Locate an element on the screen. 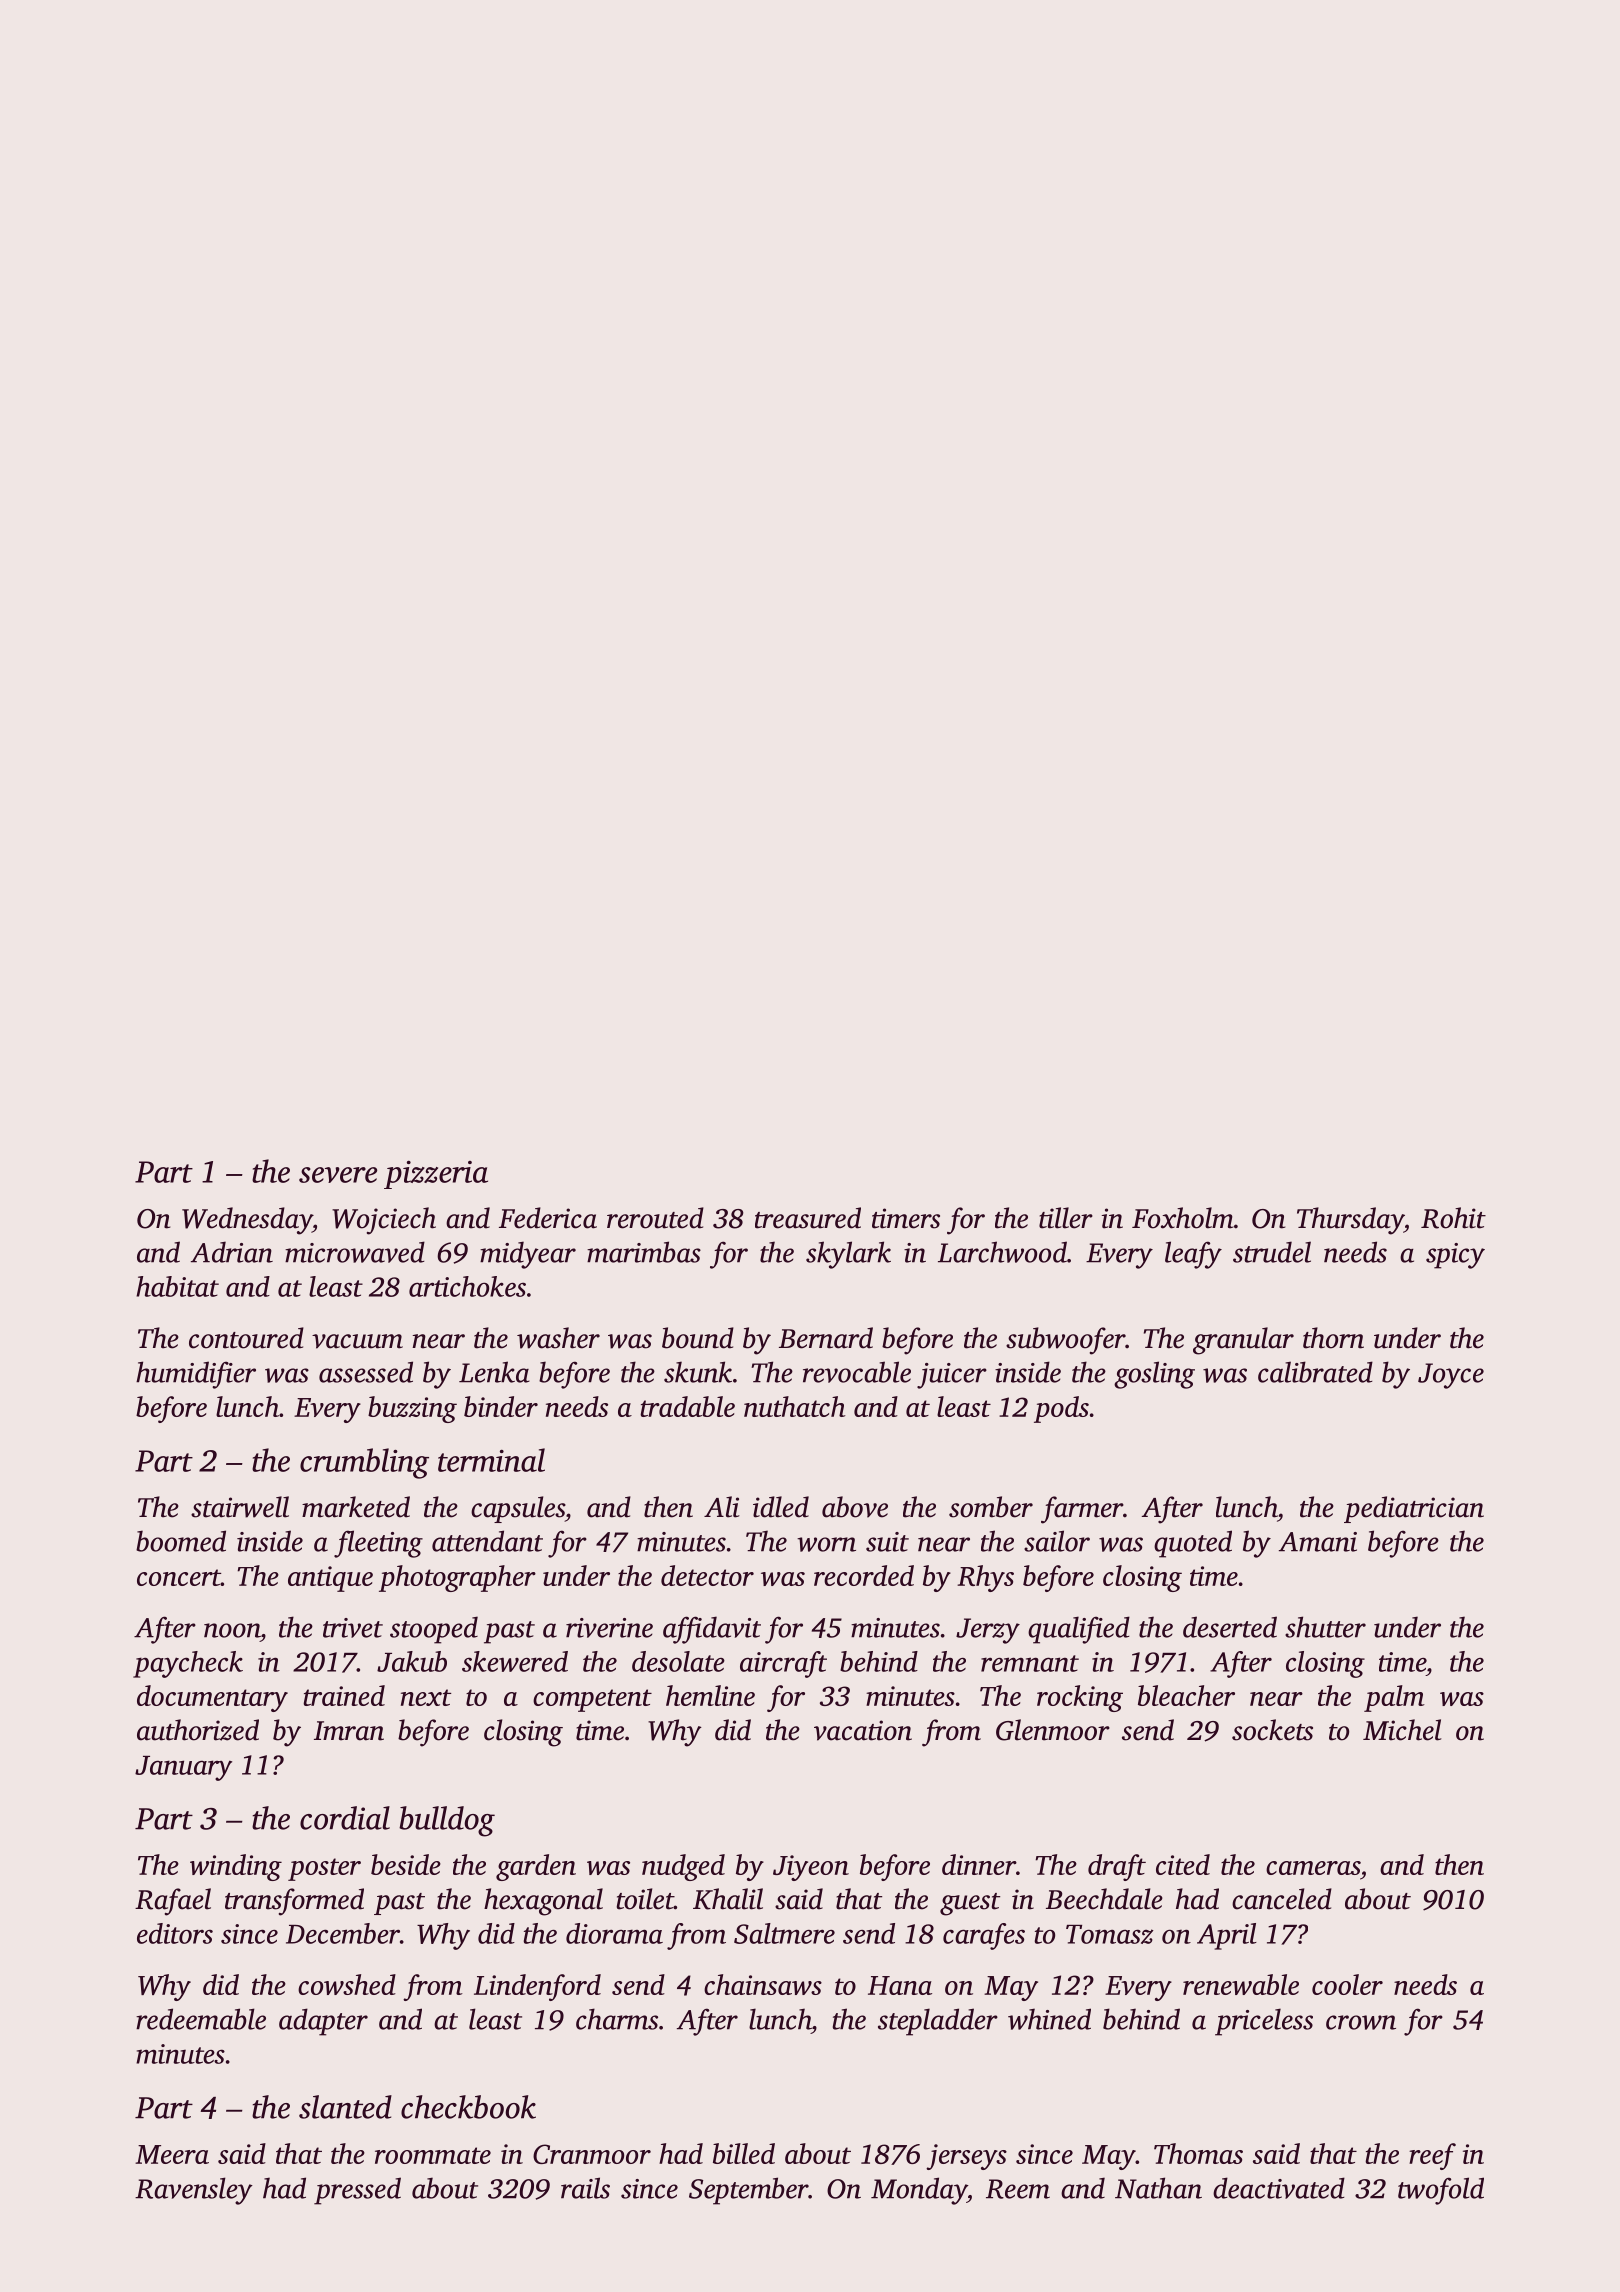 The height and width of the screenshot is (2292, 1620). calibrated is located at coordinates (1315, 1372).
